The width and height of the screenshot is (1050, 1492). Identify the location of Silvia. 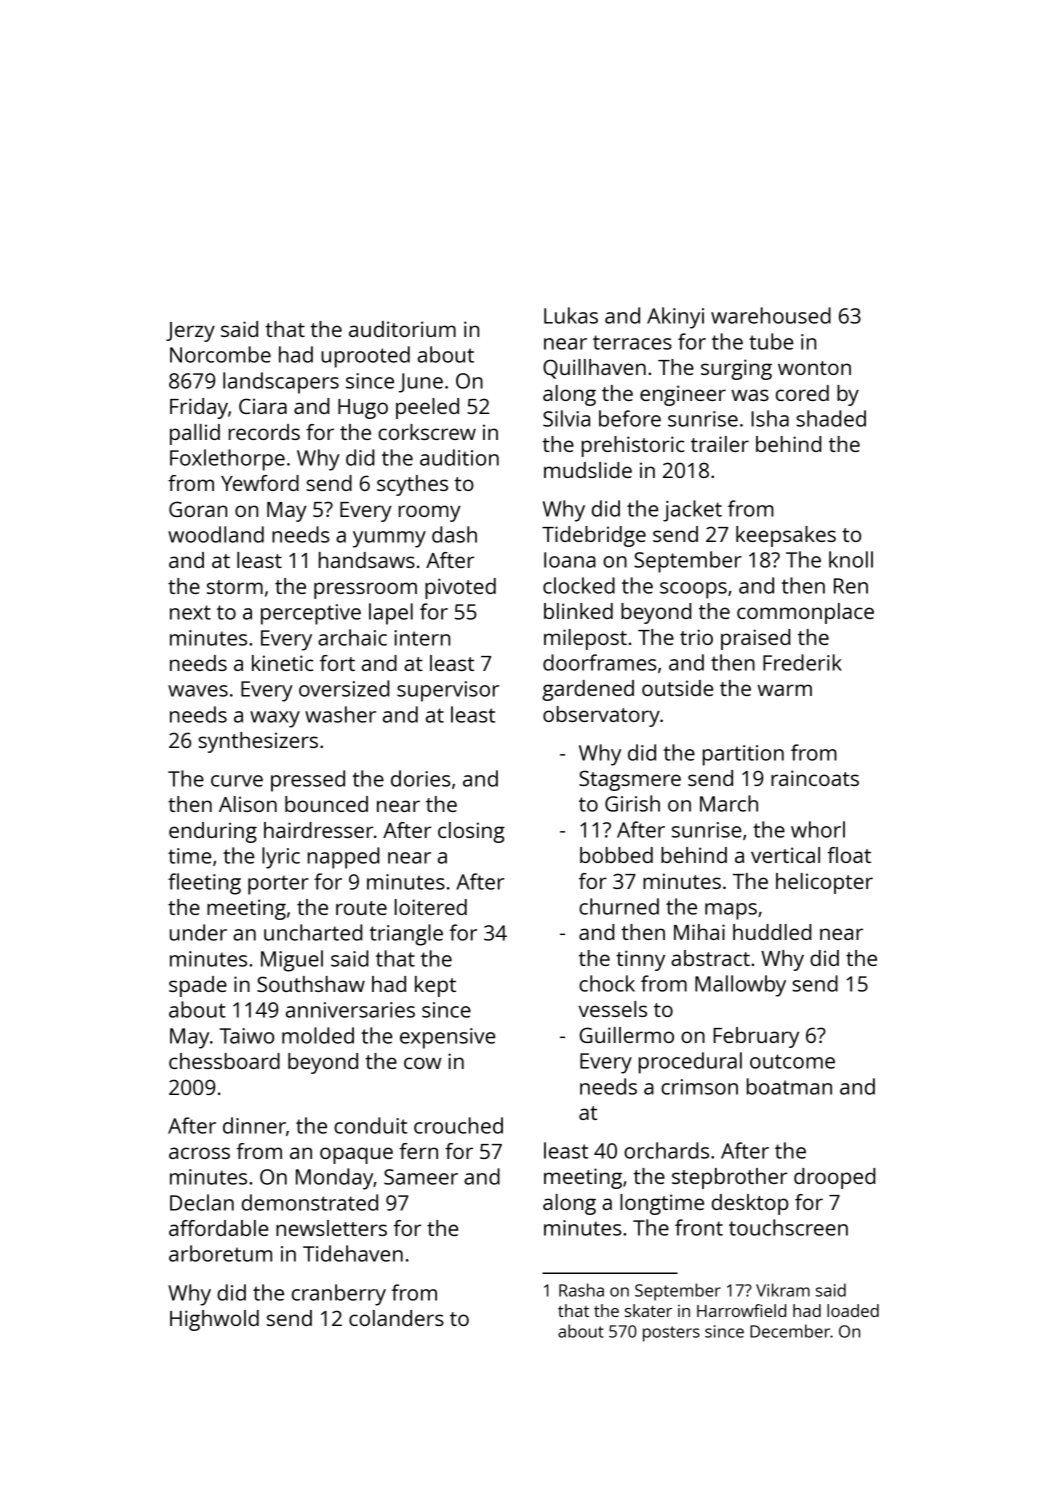
(566, 418).
